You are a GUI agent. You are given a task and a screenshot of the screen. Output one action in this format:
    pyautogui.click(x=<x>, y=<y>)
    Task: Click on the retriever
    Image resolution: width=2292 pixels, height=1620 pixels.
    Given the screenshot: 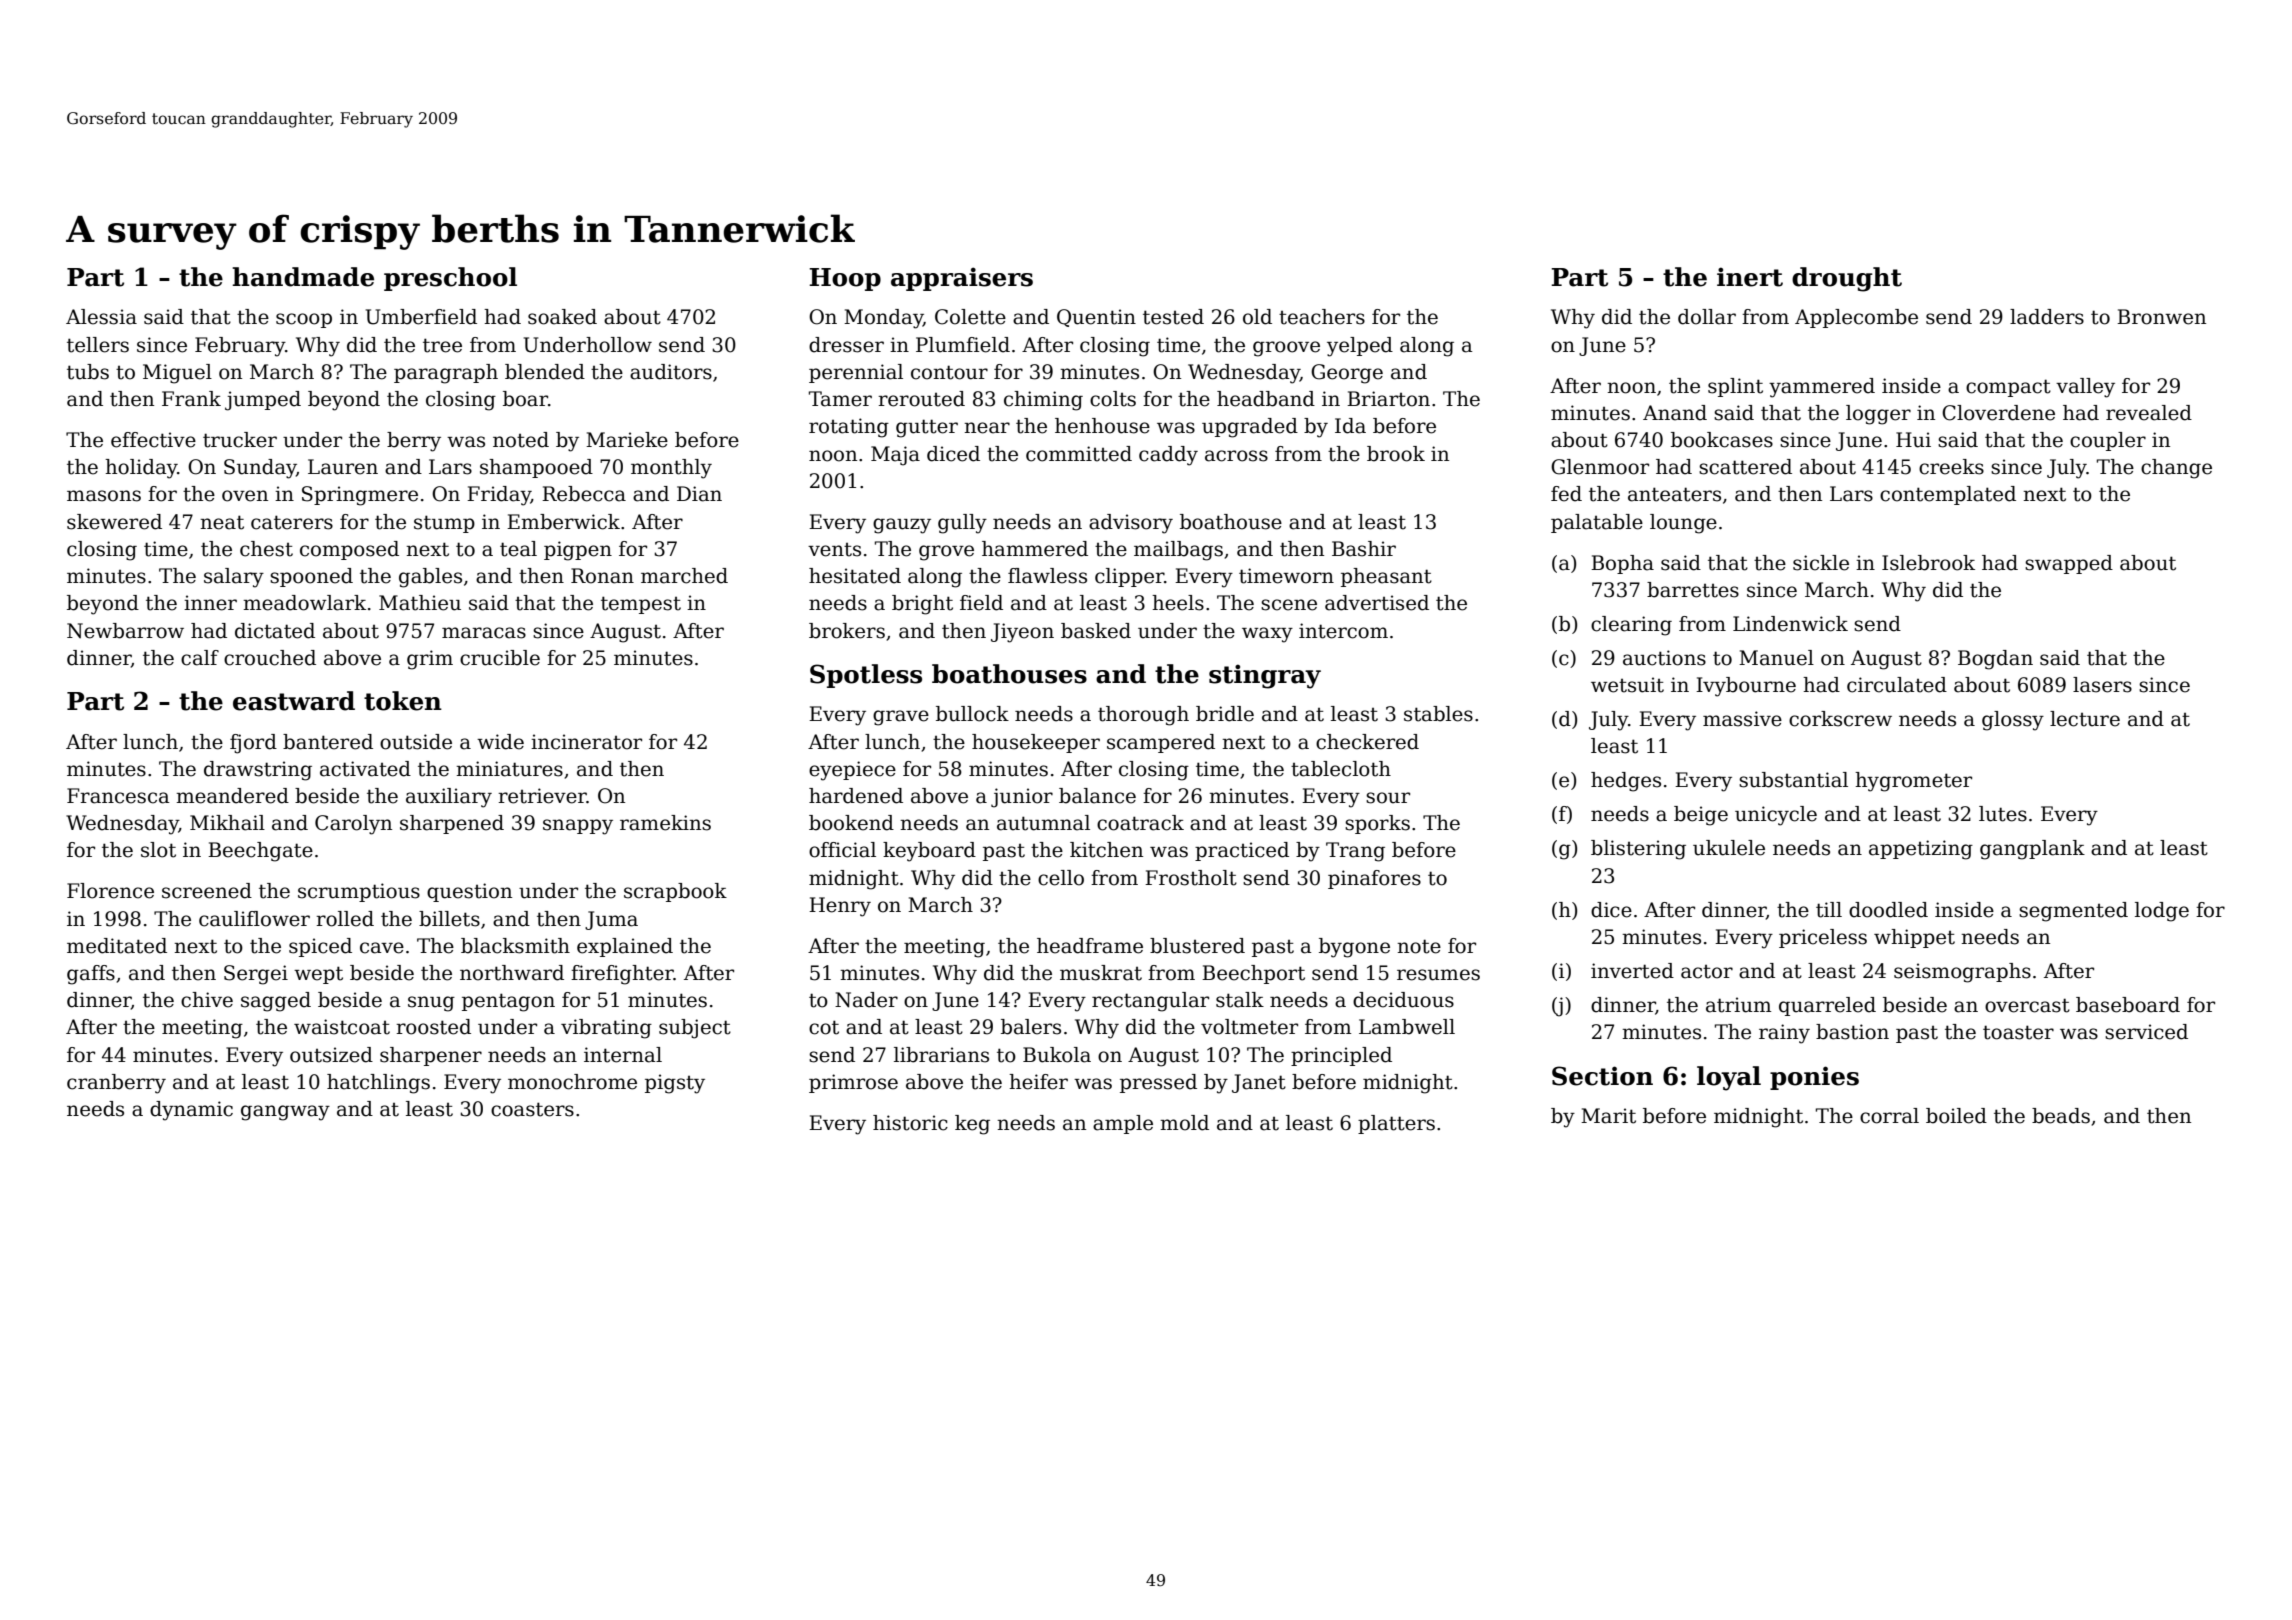 What is the action you would take?
    pyautogui.click(x=542, y=796)
